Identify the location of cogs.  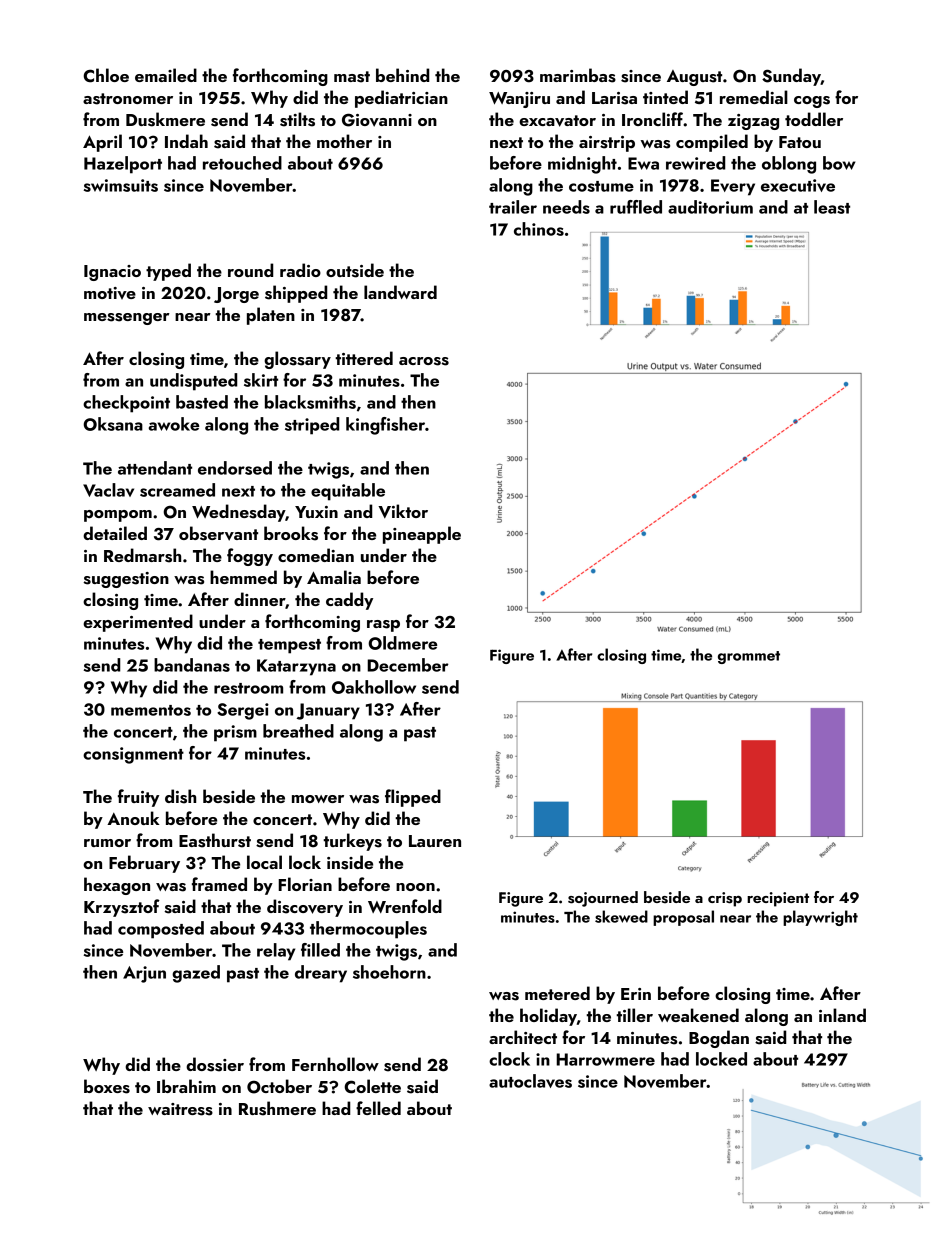
(812, 102).
